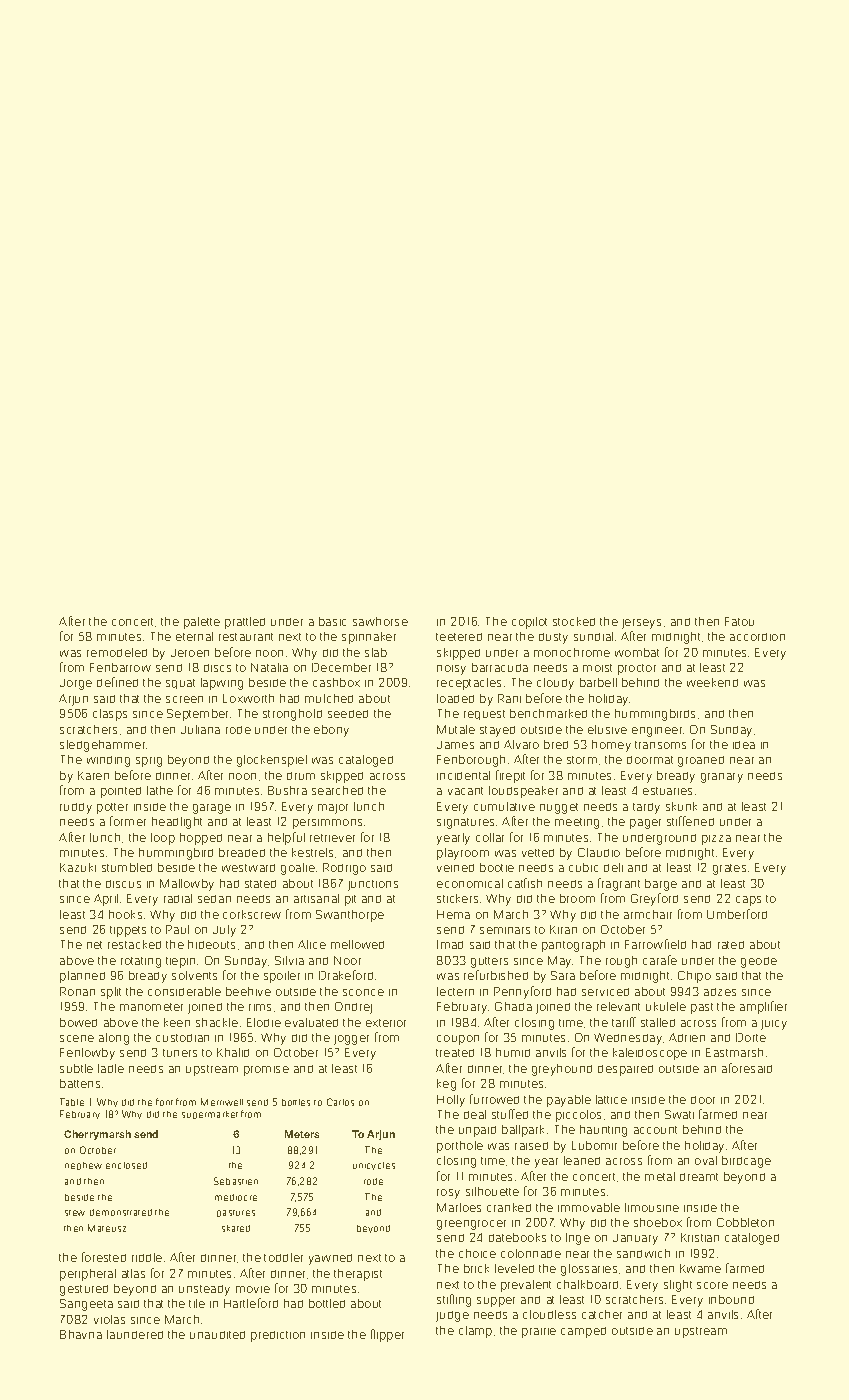 The width and height of the image is (849, 1400). What do you see at coordinates (729, 869) in the image?
I see `grates` at bounding box center [729, 869].
